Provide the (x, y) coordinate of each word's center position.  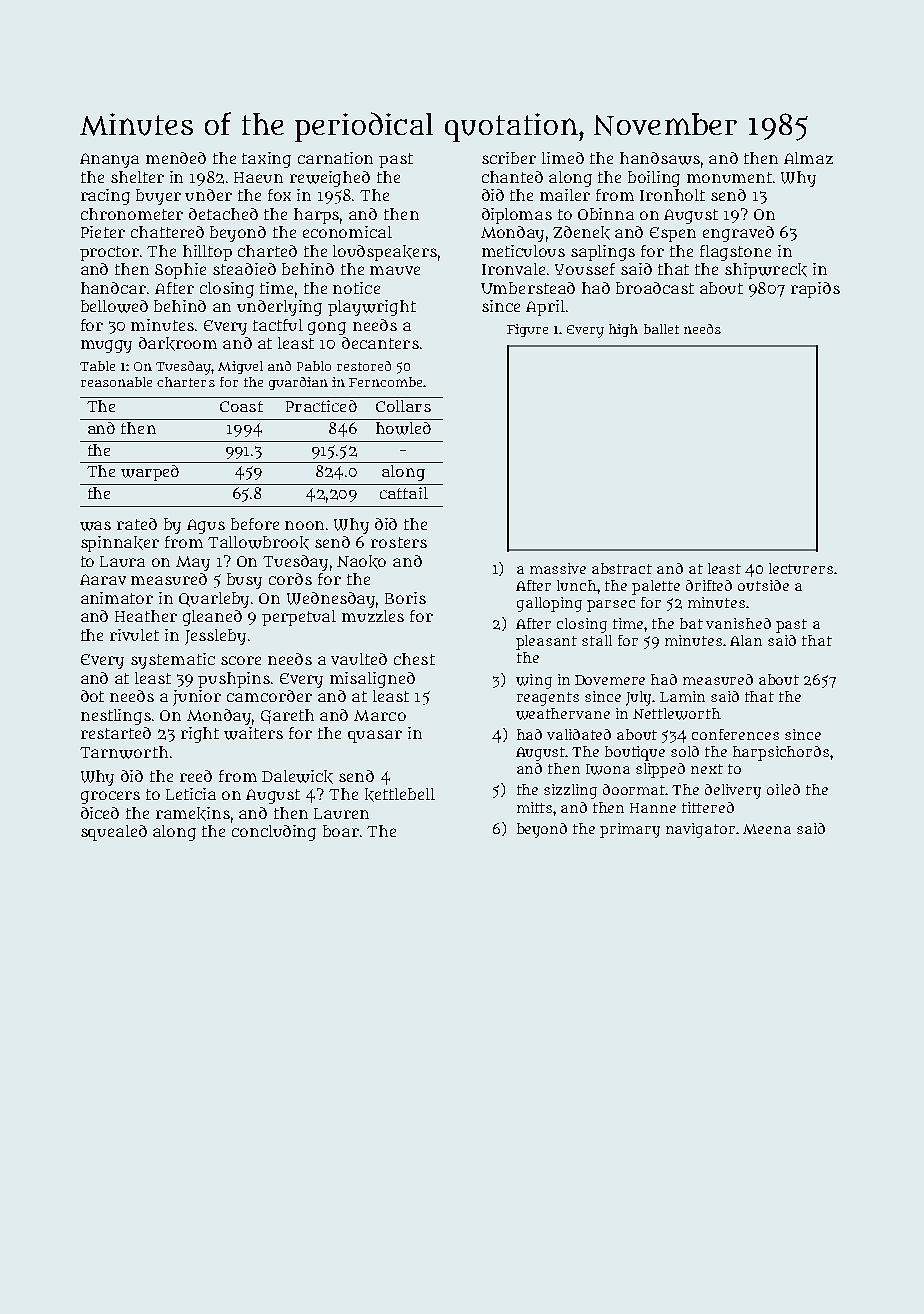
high (623, 330)
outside (763, 585)
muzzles (373, 616)
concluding (274, 833)
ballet (661, 329)
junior (197, 698)
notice (356, 288)
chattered (167, 232)
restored (364, 366)
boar (341, 831)
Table (97, 366)
